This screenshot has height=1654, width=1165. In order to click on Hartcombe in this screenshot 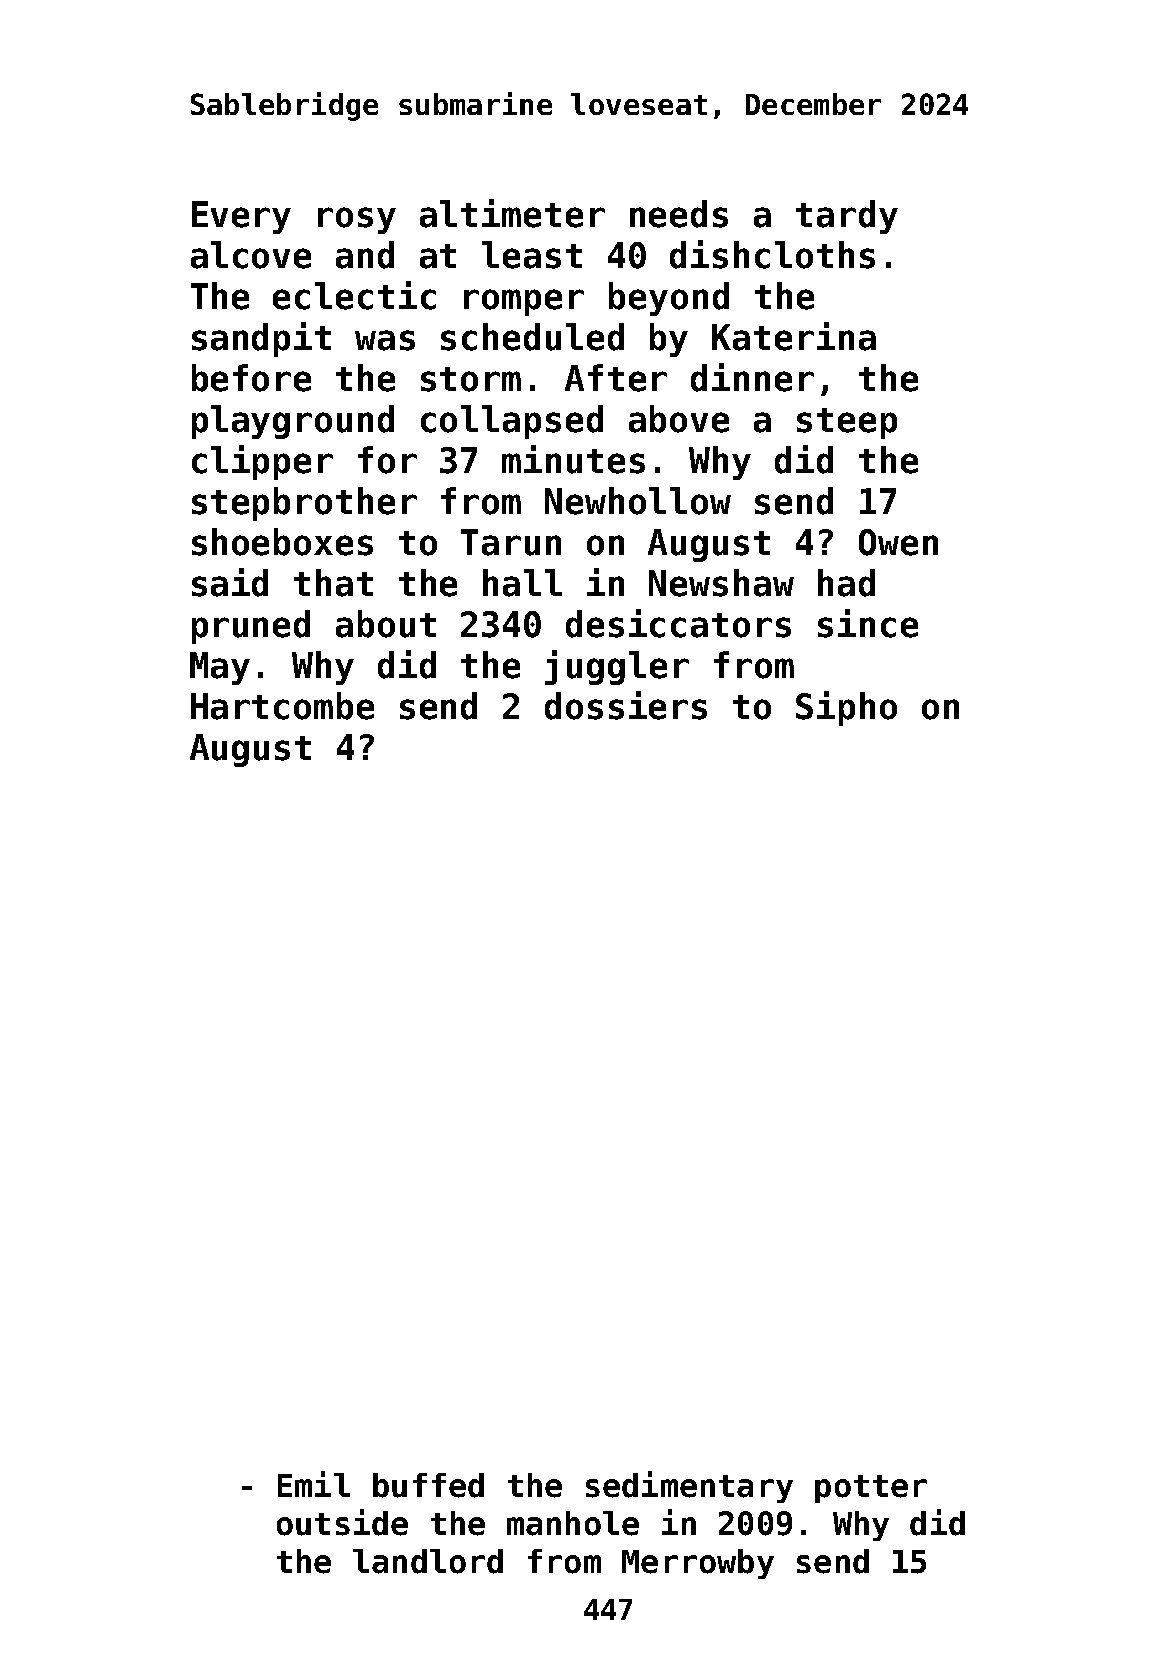, I will do `click(282, 706)`.
